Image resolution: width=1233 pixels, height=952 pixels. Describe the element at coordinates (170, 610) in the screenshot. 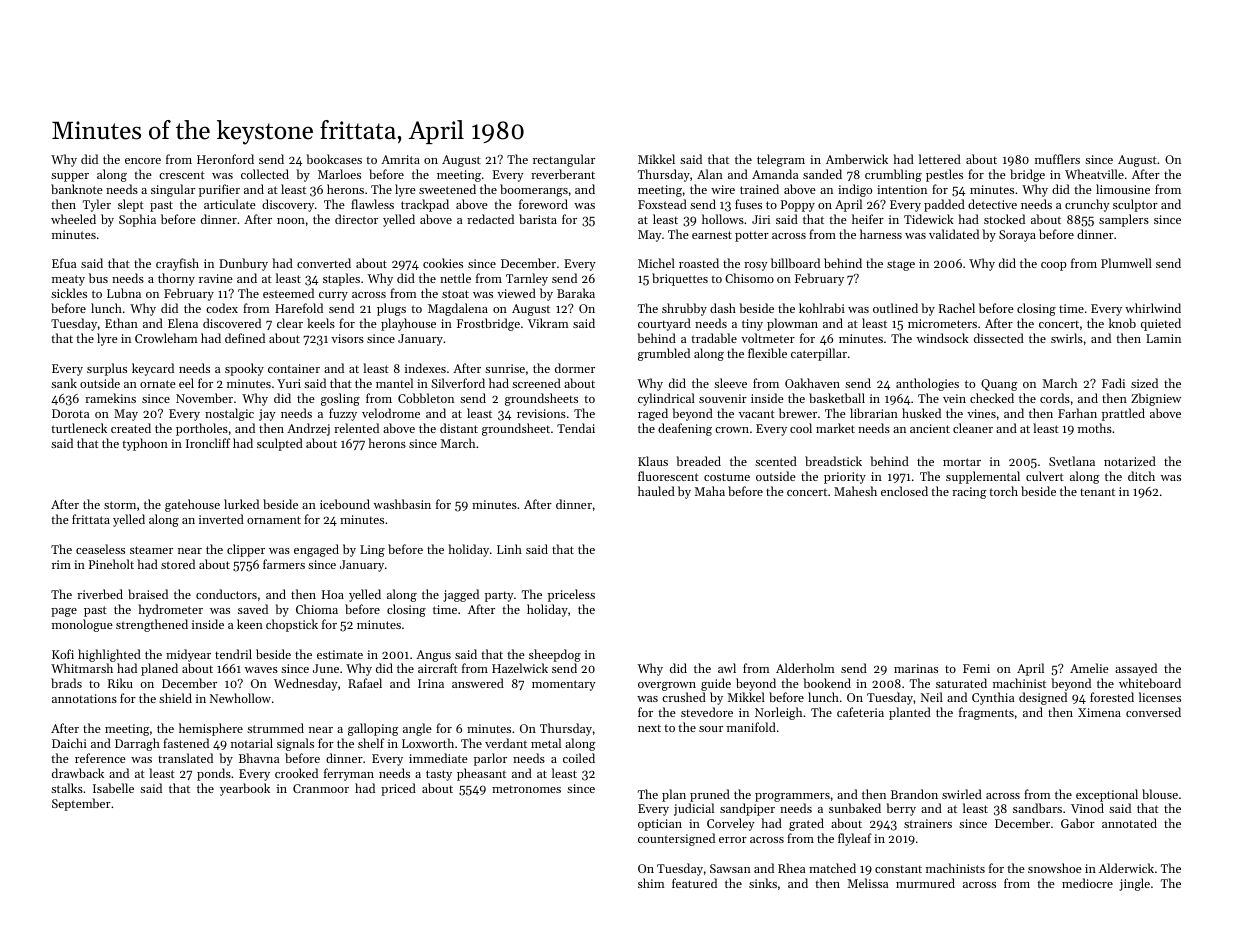

I see `hydrometer` at that location.
